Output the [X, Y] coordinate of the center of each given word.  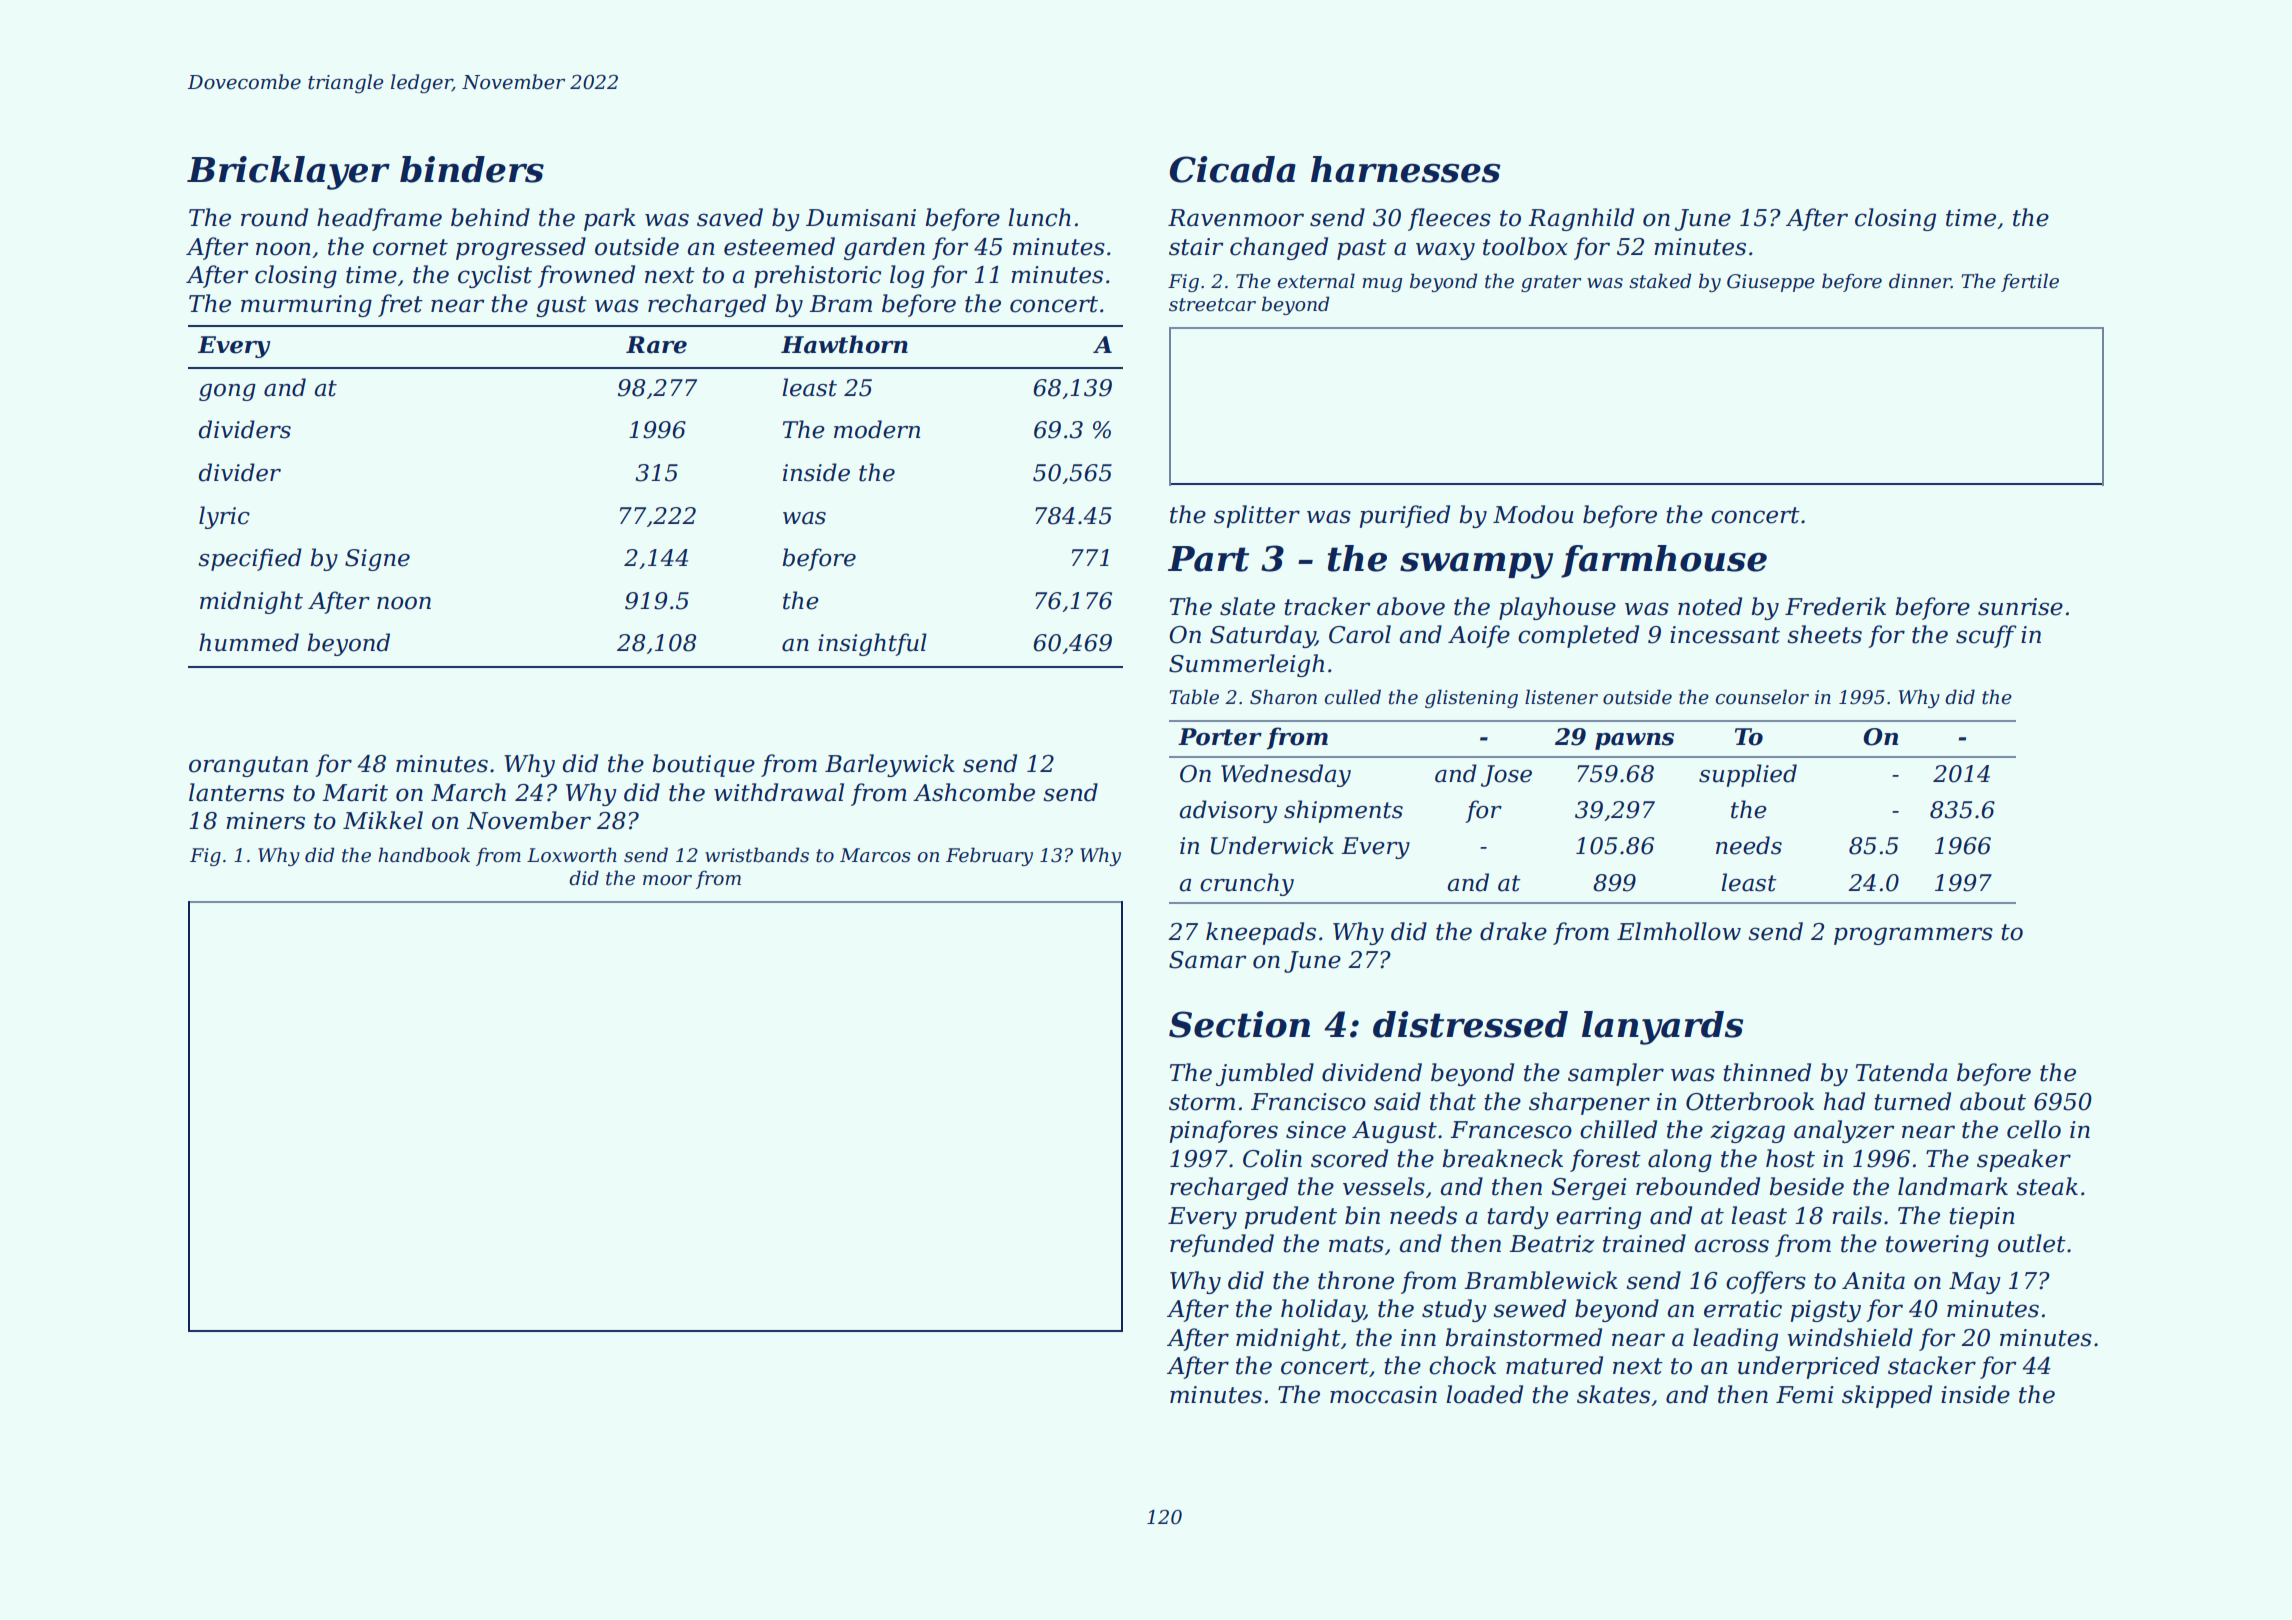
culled [1353, 697]
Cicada [1233, 169]
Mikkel [383, 820]
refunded [1222, 1245]
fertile [2030, 282]
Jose [1506, 776]
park [610, 219]
